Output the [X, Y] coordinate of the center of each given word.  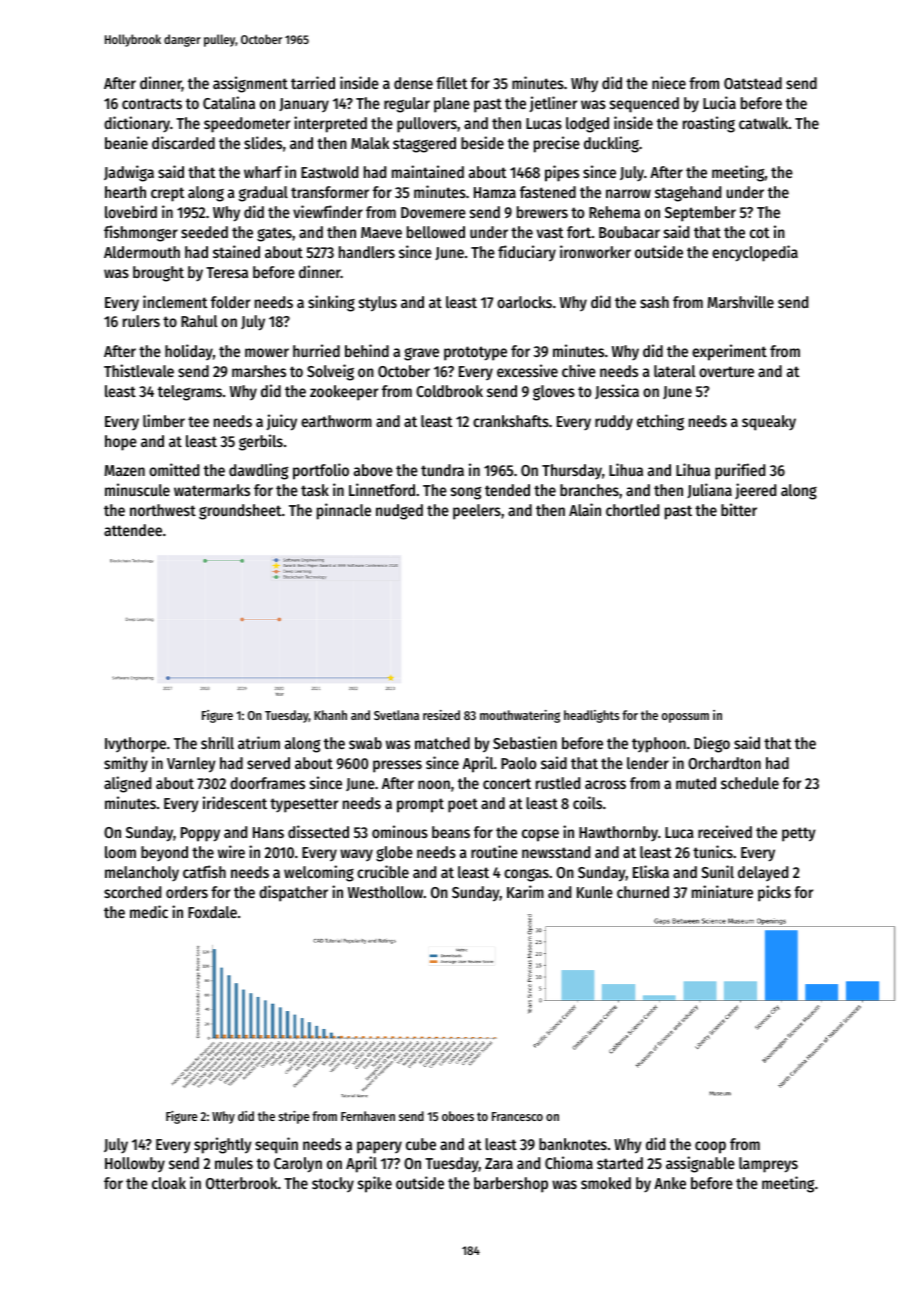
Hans [268, 832]
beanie [126, 142]
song [466, 493]
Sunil [717, 871]
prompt [420, 805]
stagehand [688, 194]
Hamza [495, 192]
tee [198, 421]
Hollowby [135, 1165]
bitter [739, 509]
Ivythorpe [135, 745]
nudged [399, 512]
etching [660, 422]
